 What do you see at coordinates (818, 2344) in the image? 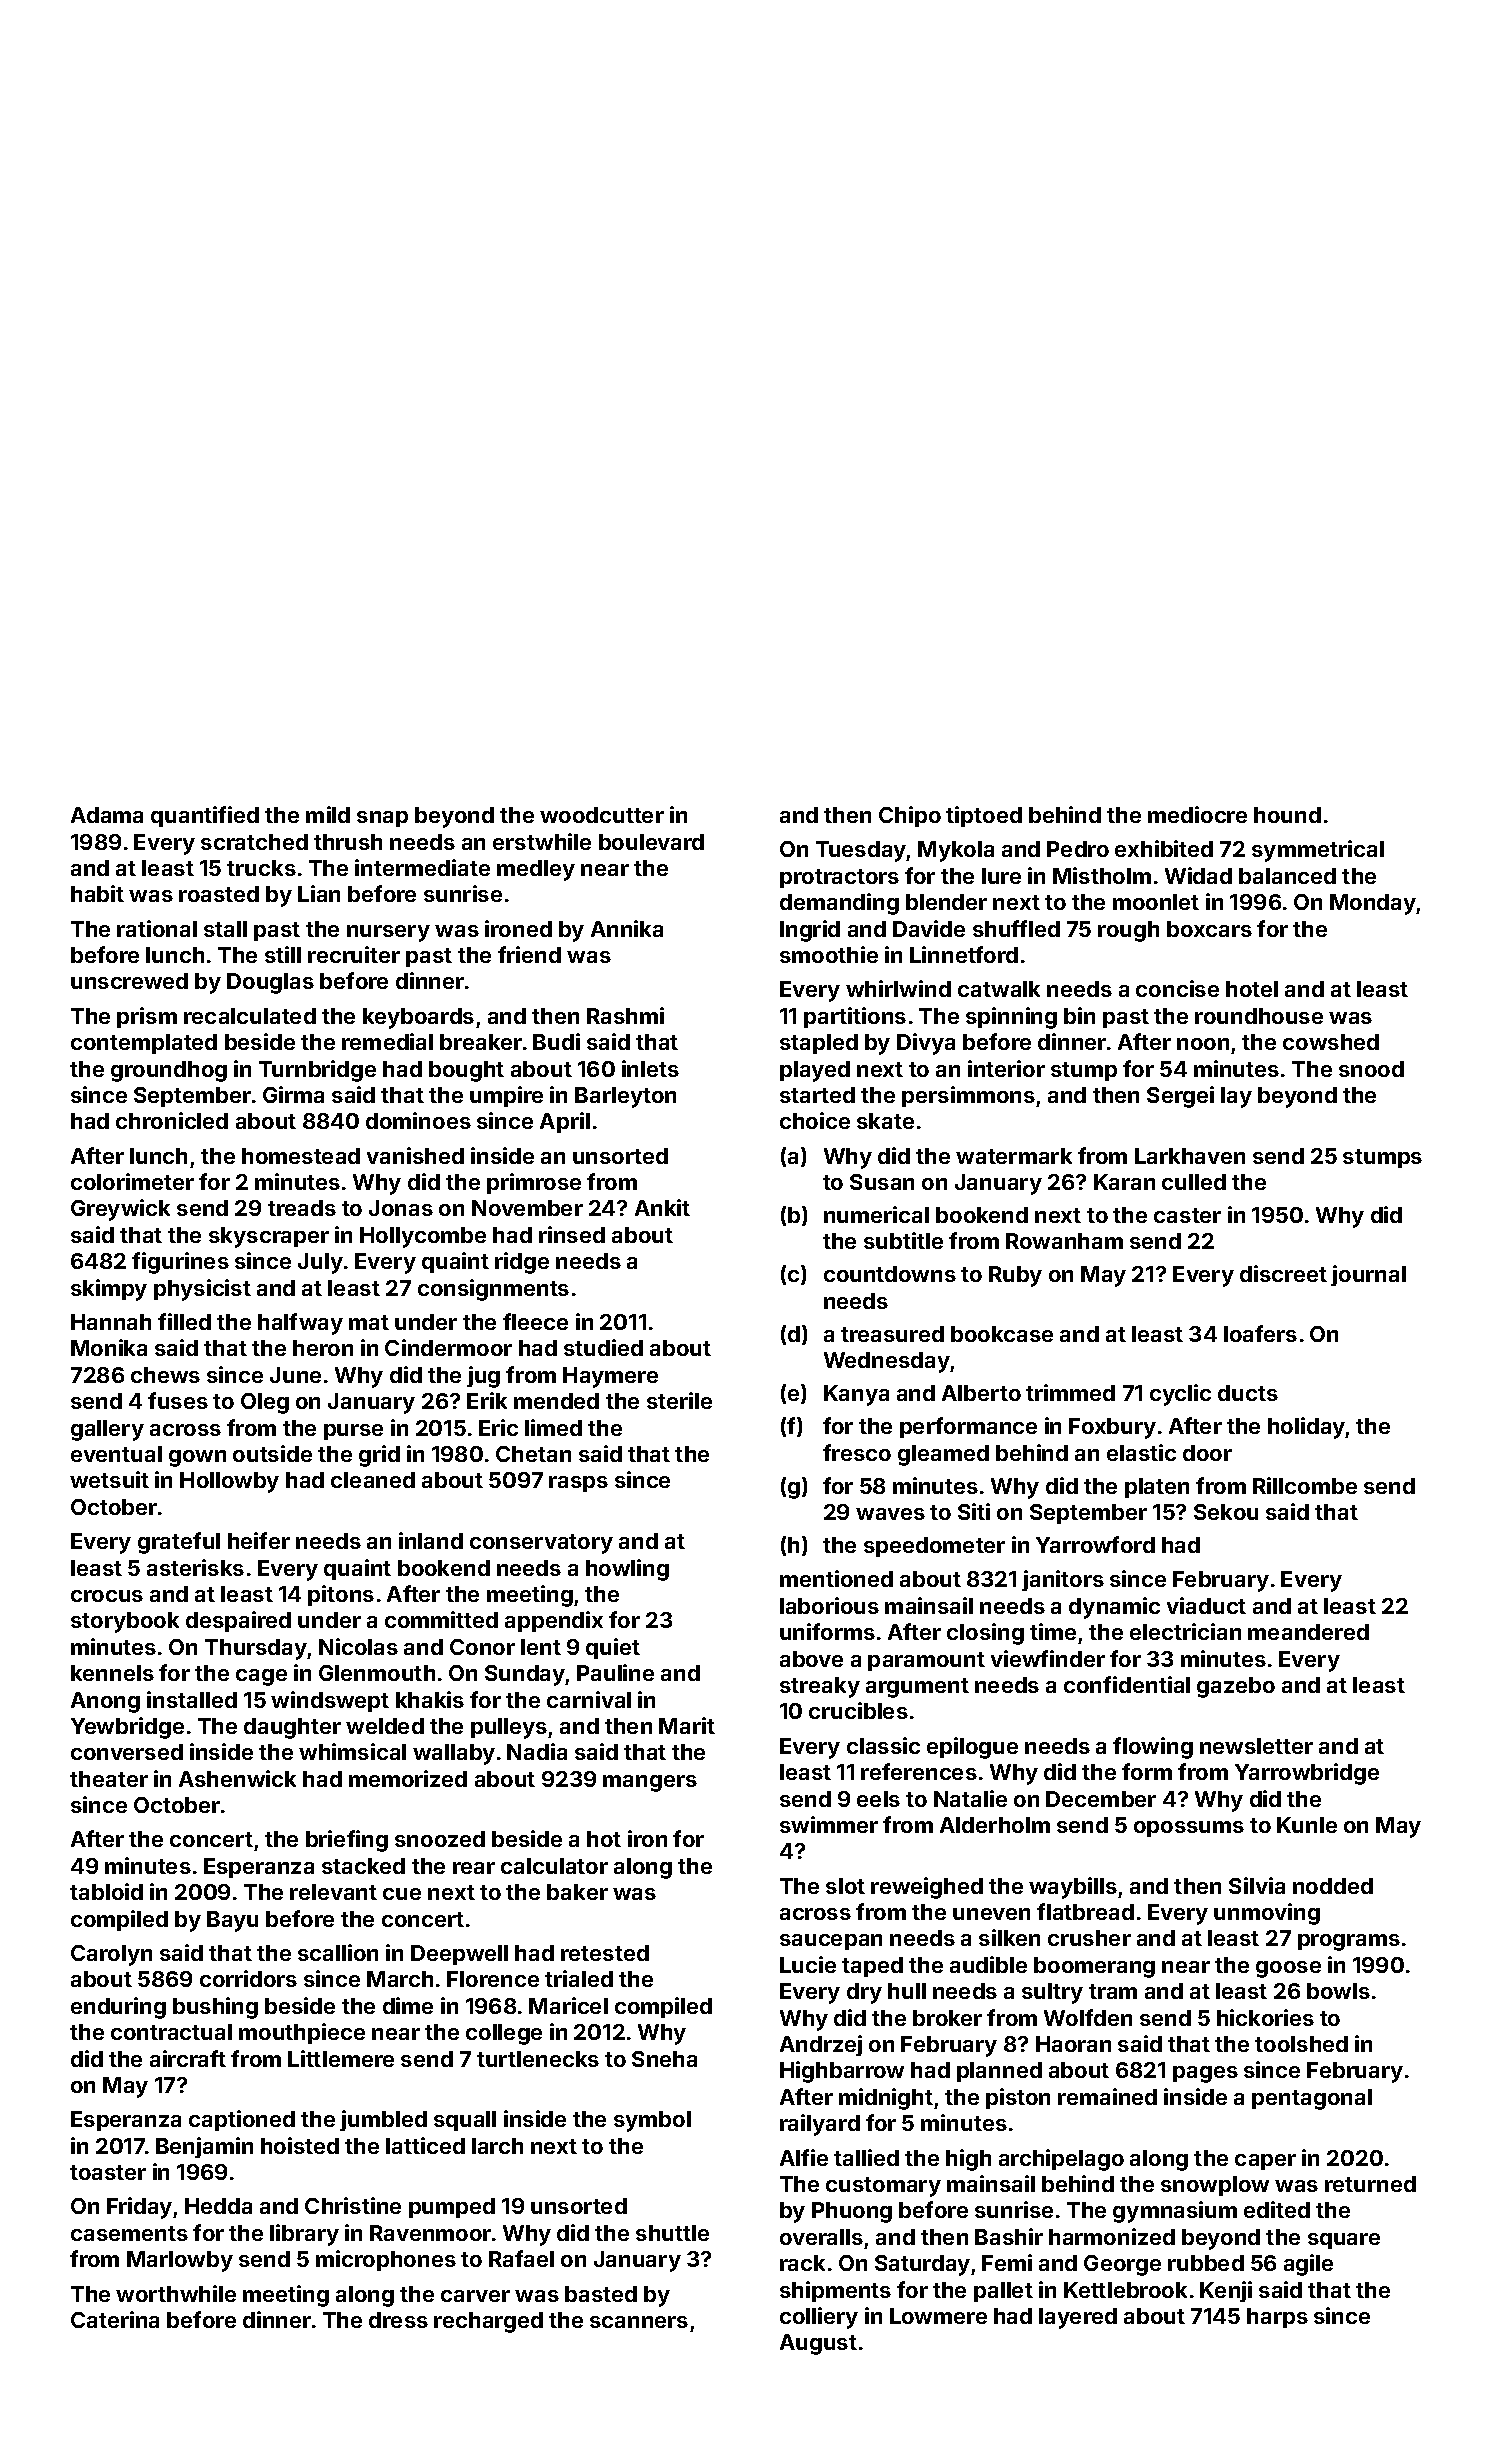
I see `August` at bounding box center [818, 2344].
